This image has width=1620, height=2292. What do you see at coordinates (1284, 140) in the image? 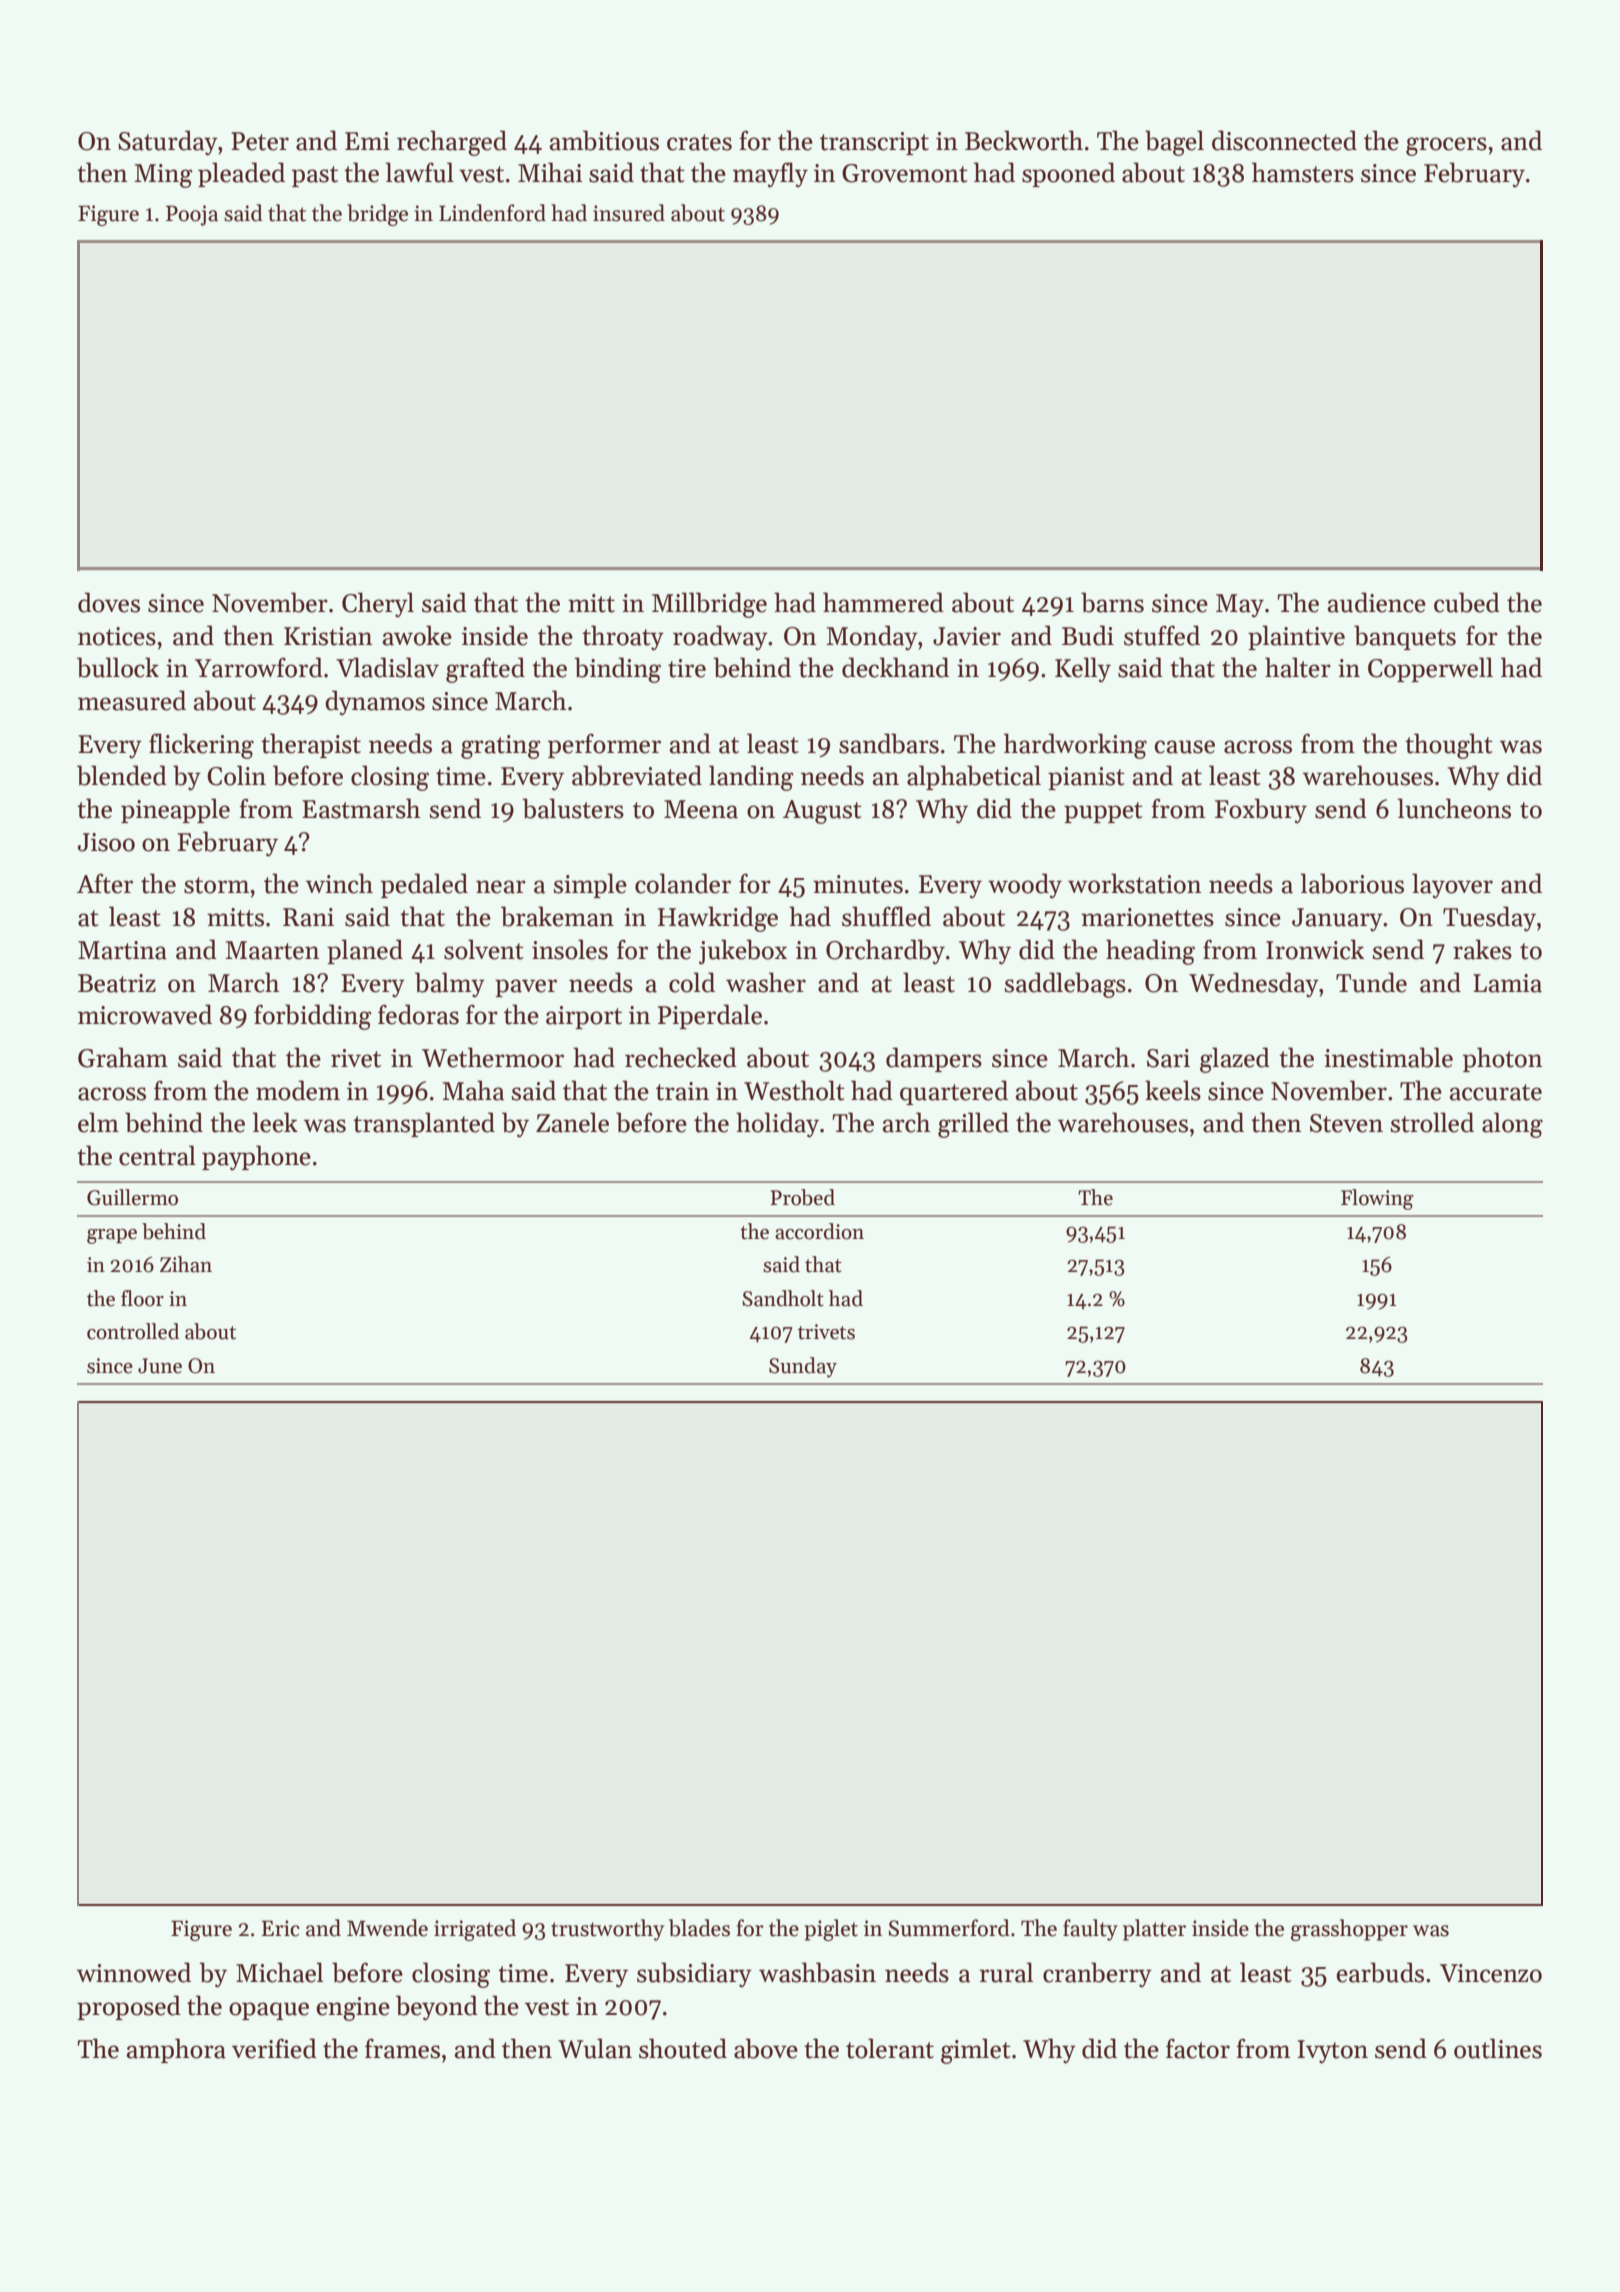
I see `disconnected` at bounding box center [1284, 140].
